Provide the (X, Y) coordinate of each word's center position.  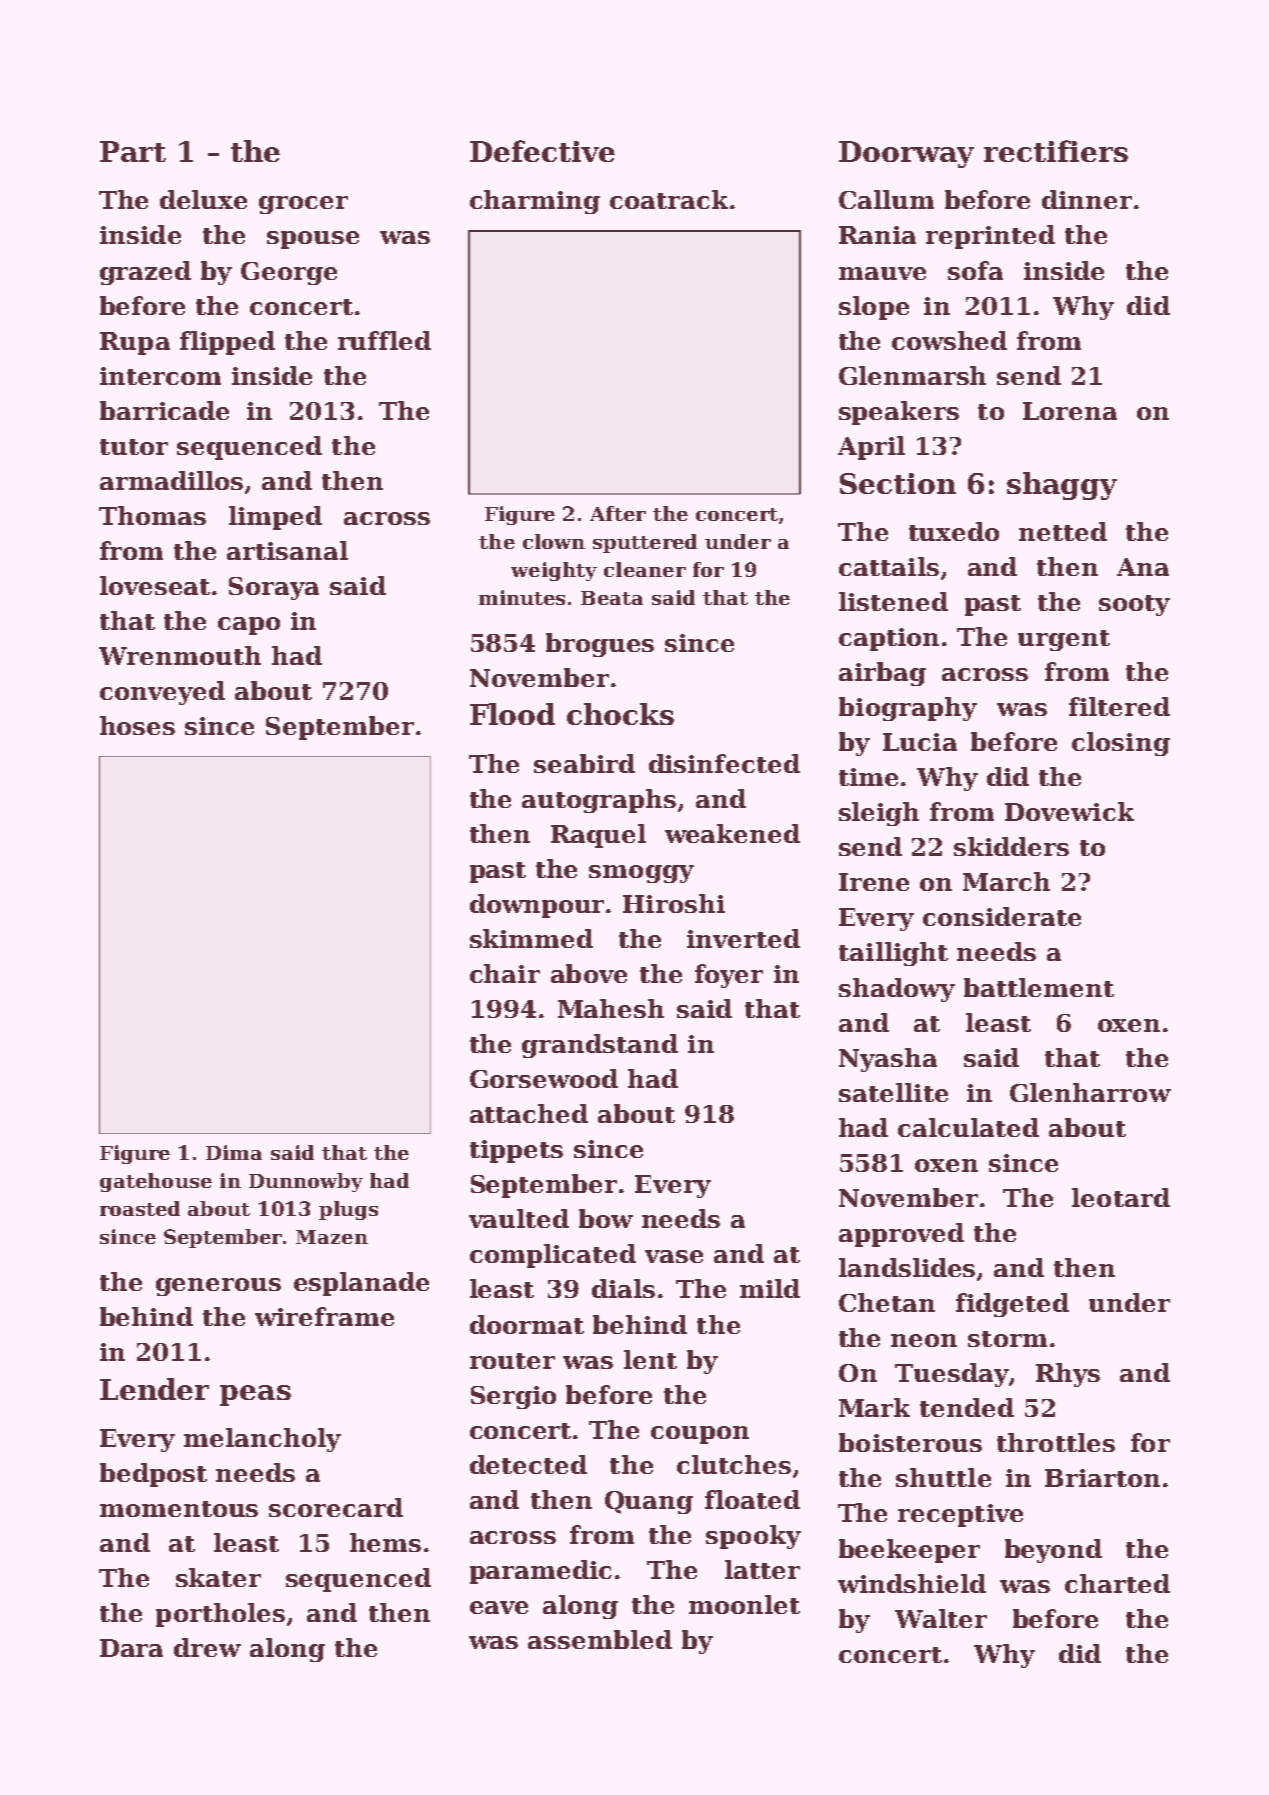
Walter (941, 1618)
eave (499, 1607)
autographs (599, 801)
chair (505, 973)
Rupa (135, 343)
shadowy (897, 990)
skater (218, 1577)
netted (1063, 531)
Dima (234, 1152)
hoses (137, 725)
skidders (1011, 846)
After (618, 513)
